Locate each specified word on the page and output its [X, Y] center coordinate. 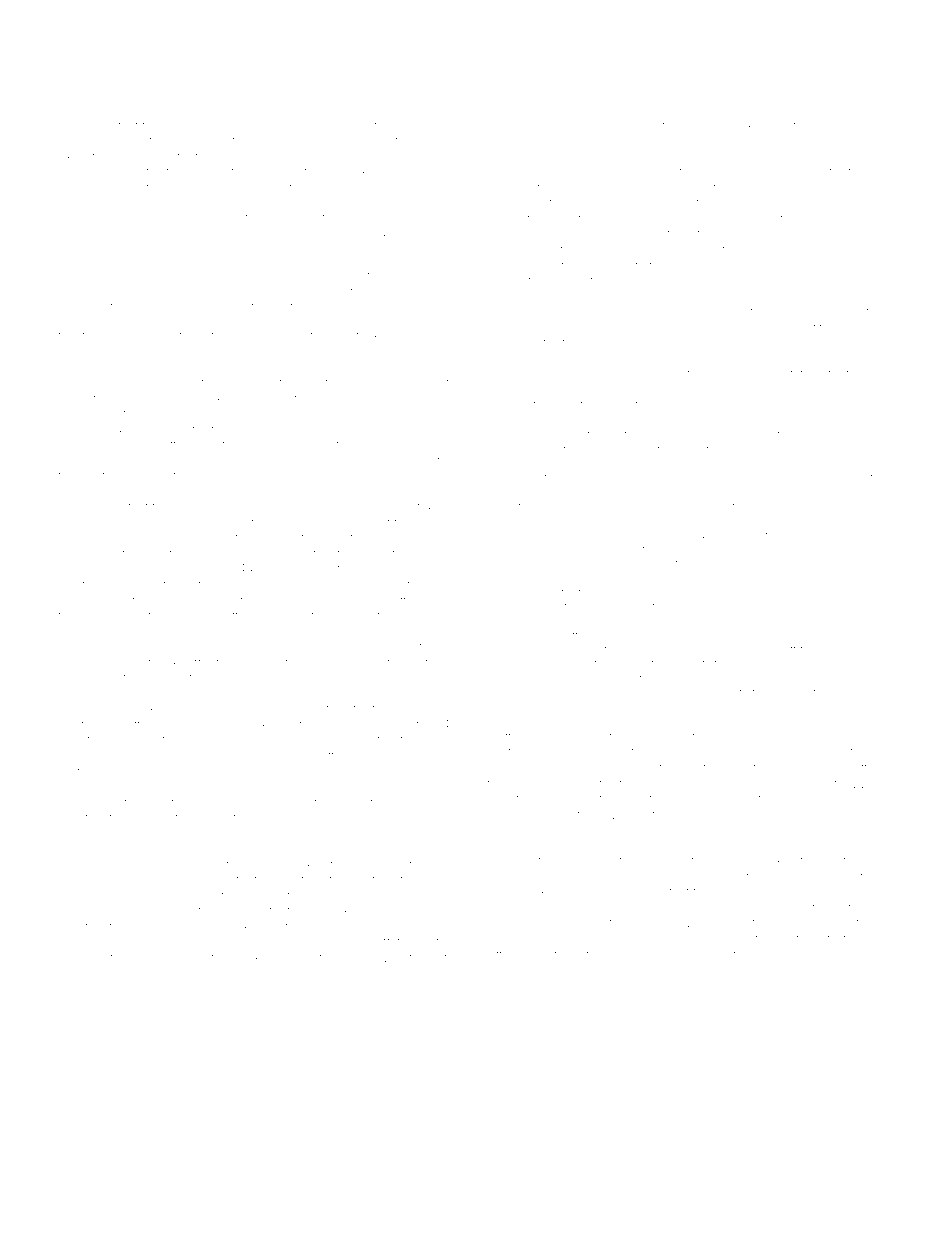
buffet [384, 941]
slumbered [373, 156]
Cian [108, 217]
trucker [164, 413]
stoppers [128, 959]
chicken [745, 125]
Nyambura [823, 507]
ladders [508, 404]
